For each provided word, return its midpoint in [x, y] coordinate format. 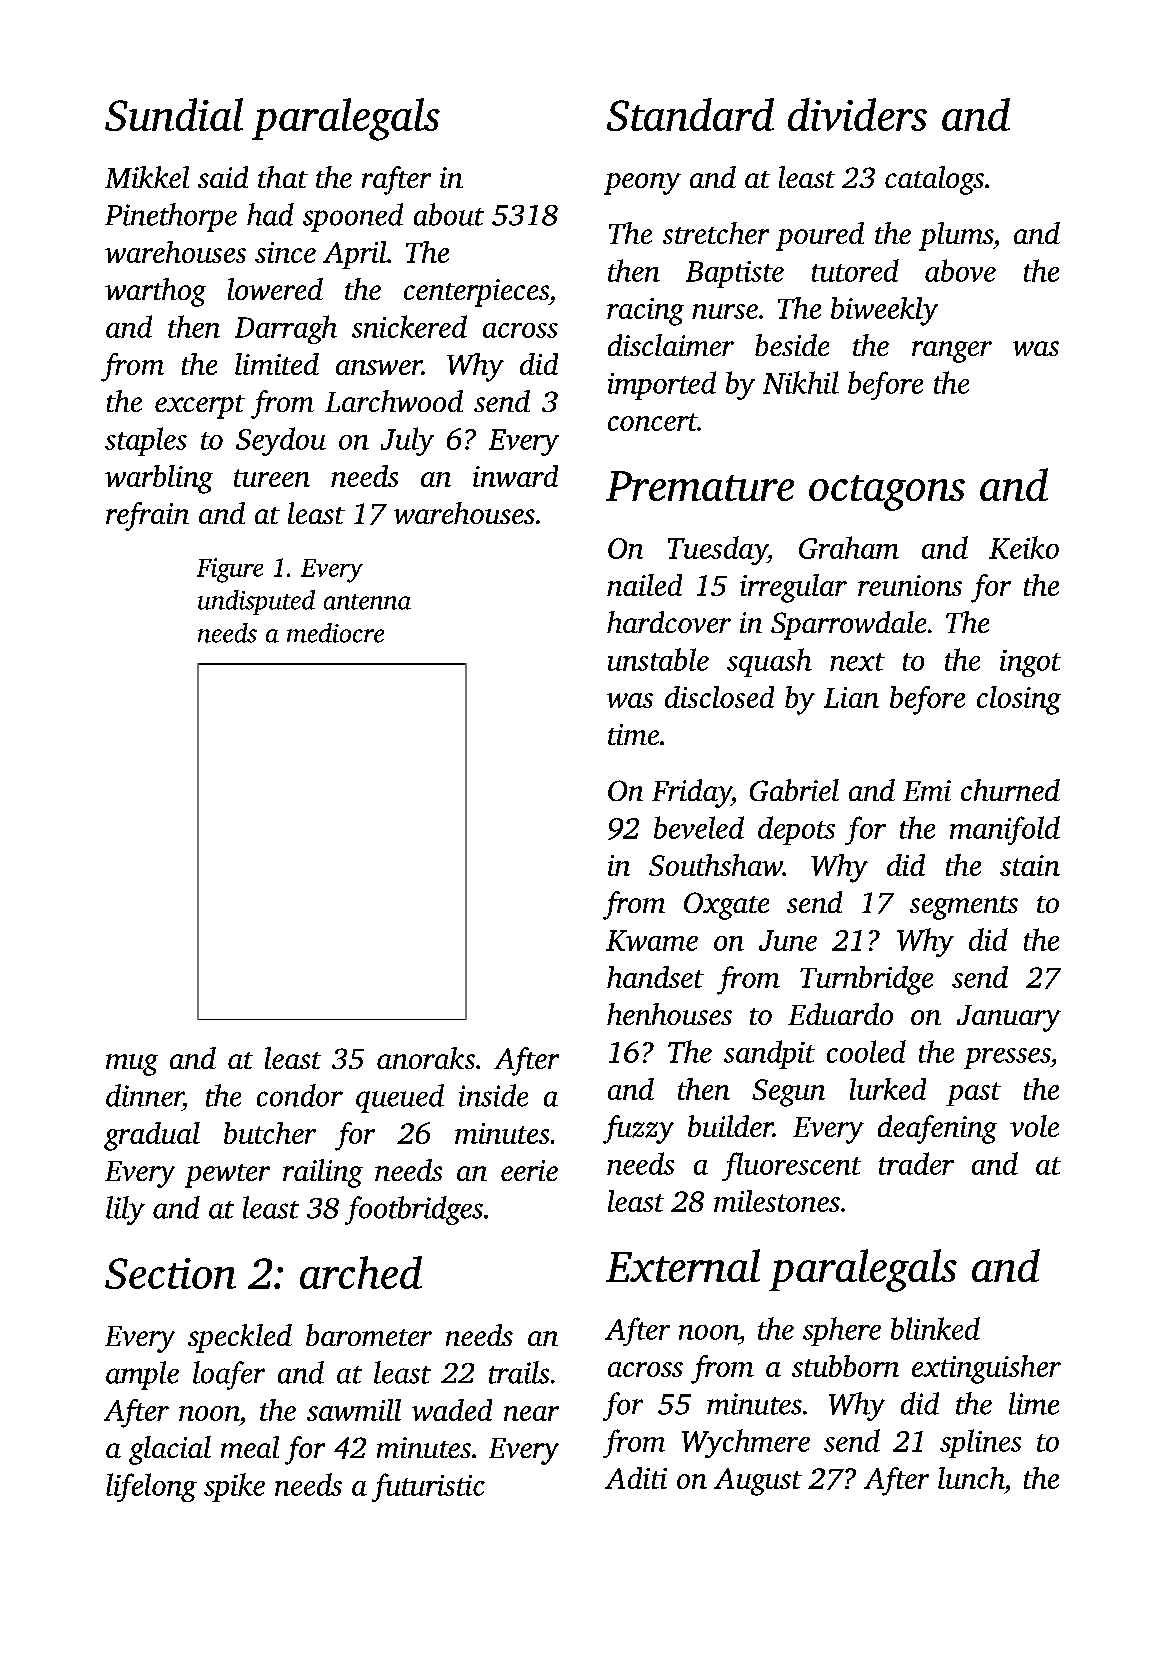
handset [655, 977]
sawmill [354, 1410]
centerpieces [476, 293]
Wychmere [746, 1443]
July [407, 441]
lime [1034, 1403]
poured [820, 236]
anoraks [426, 1058]
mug [132, 1065]
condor [300, 1095]
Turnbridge [866, 980]
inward [515, 476]
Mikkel [147, 177]
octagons [887, 493]
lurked [888, 1089]
